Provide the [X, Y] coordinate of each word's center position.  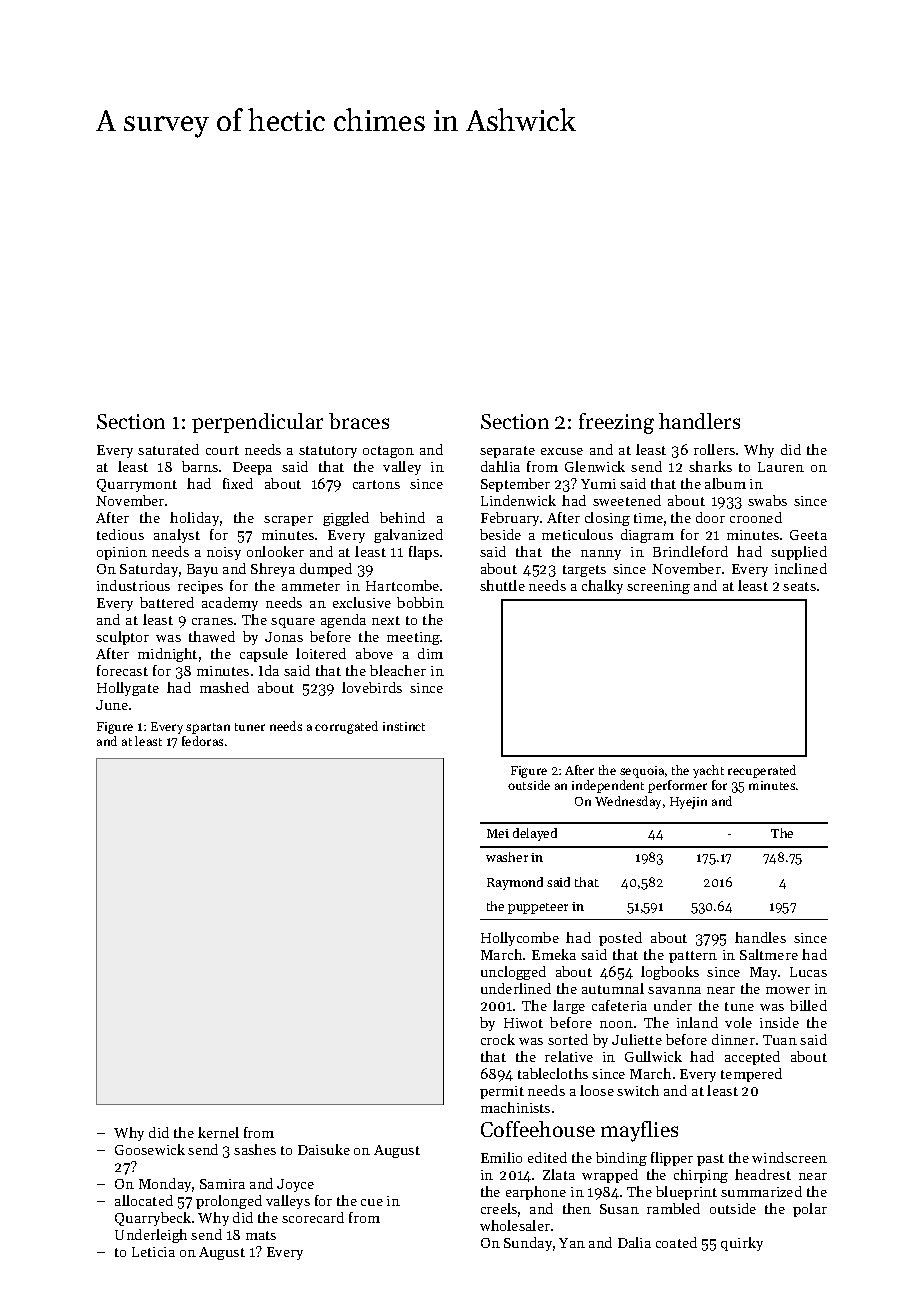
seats [799, 586]
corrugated [346, 727]
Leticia [153, 1252]
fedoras [202, 741]
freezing [616, 423]
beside [500, 534]
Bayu [202, 570]
